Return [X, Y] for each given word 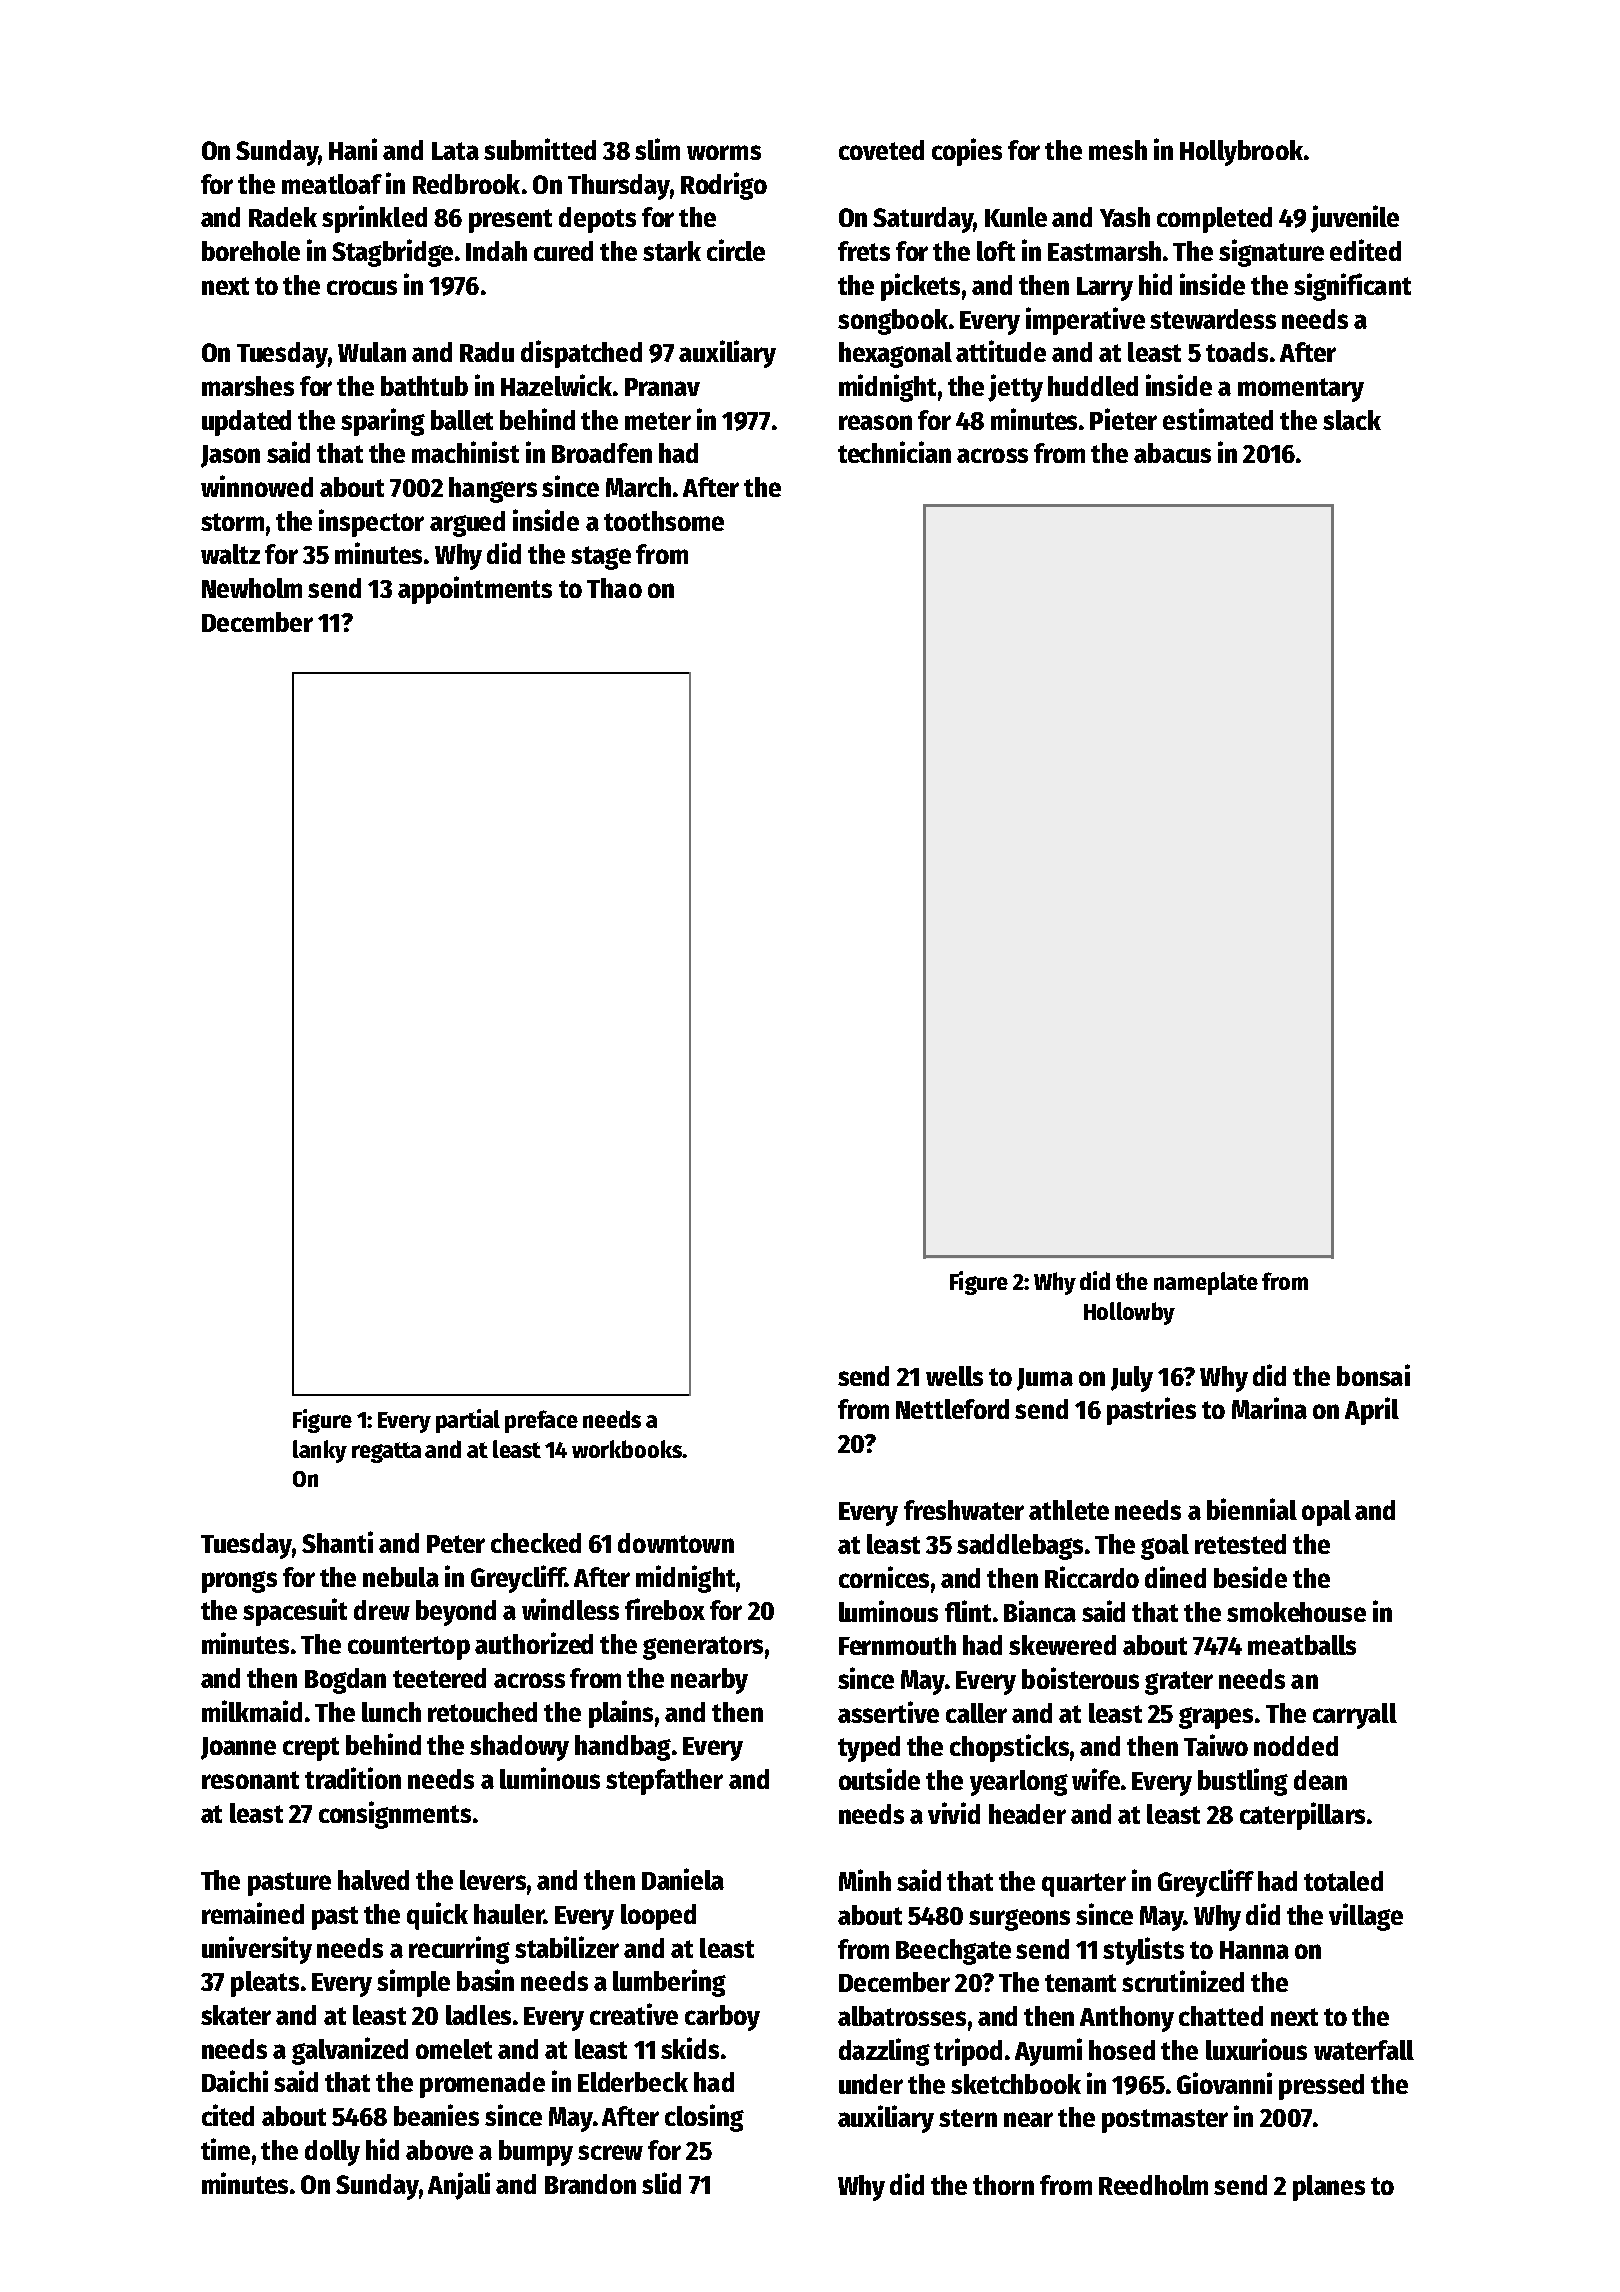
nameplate [1206, 1283]
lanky [320, 1451]
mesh [1118, 150]
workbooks [627, 1449]
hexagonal [895, 355]
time [225, 2149]
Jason [230, 456]
